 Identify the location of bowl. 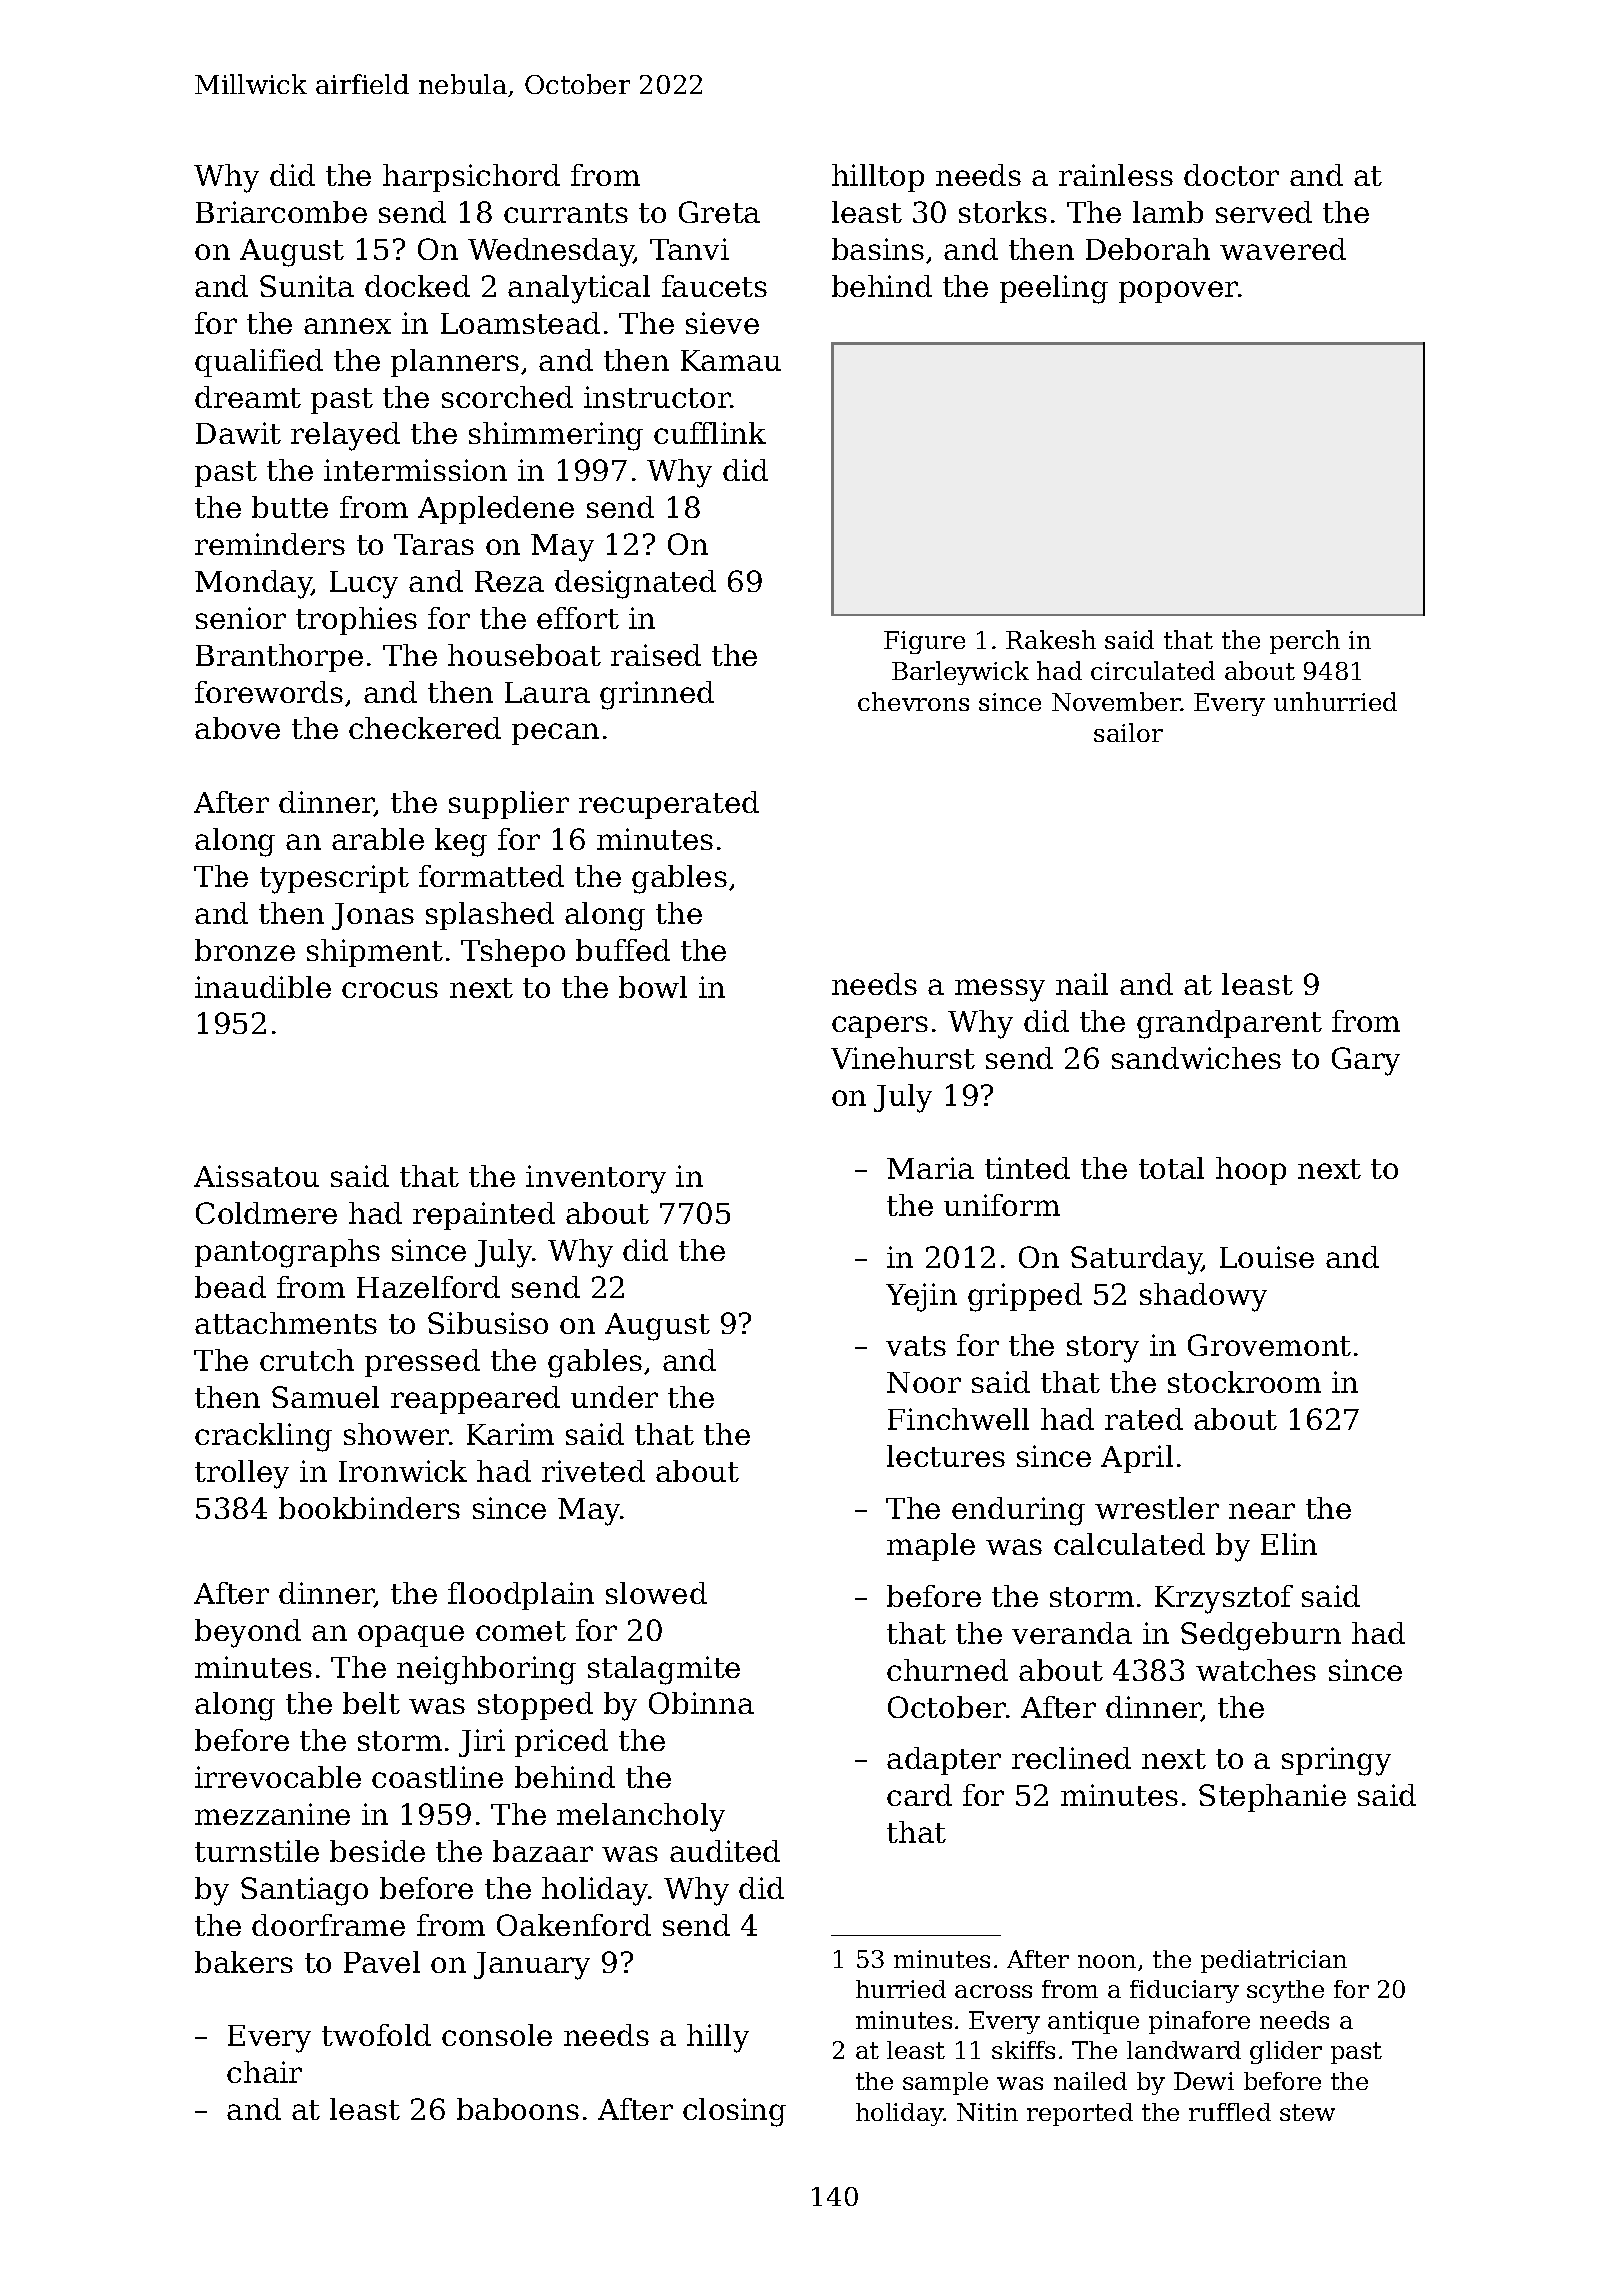
(653, 987).
